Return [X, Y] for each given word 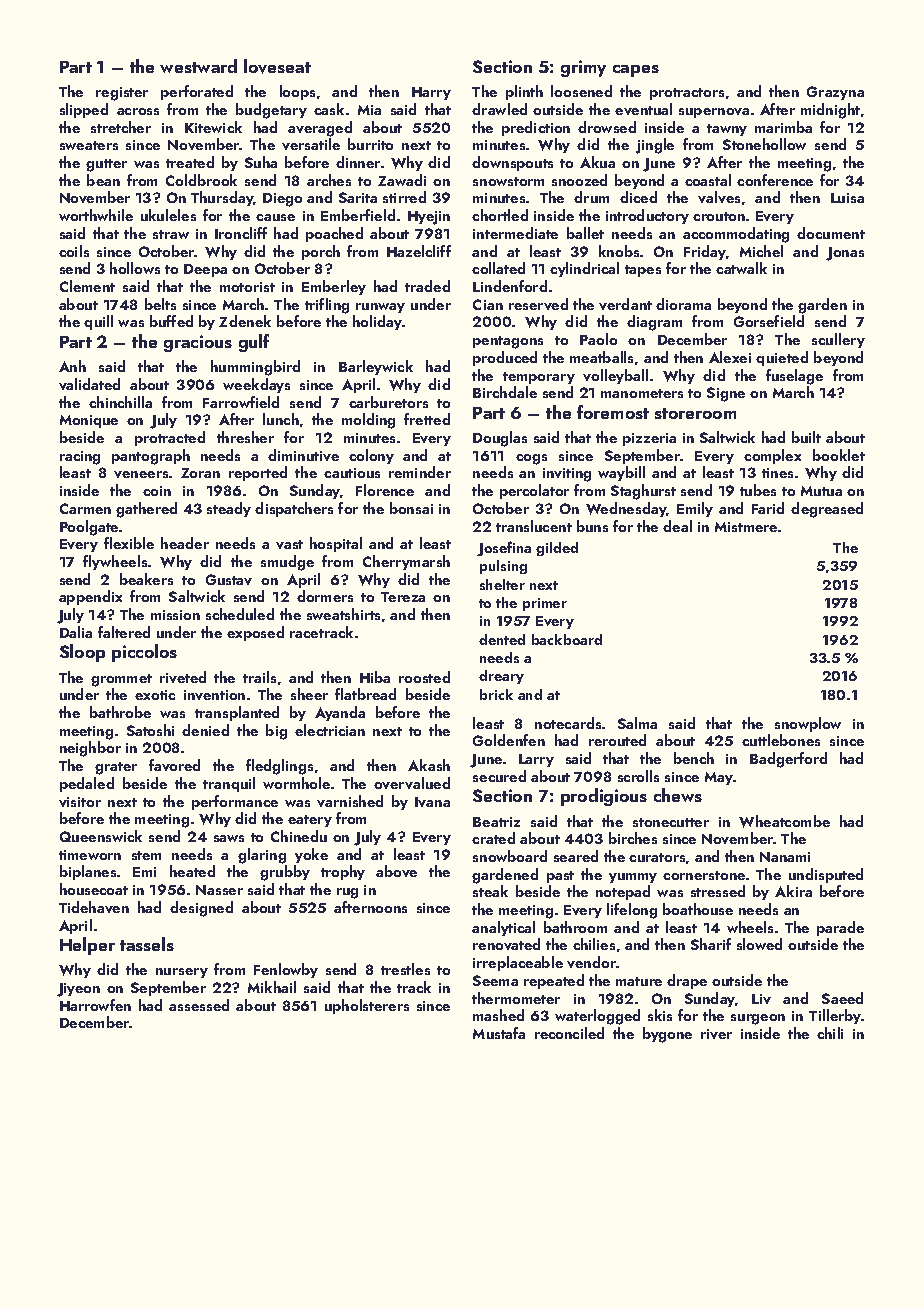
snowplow [808, 724]
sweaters [89, 145]
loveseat [277, 66]
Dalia [76, 632]
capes [636, 71]
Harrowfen [95, 1005]
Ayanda [340, 713]
